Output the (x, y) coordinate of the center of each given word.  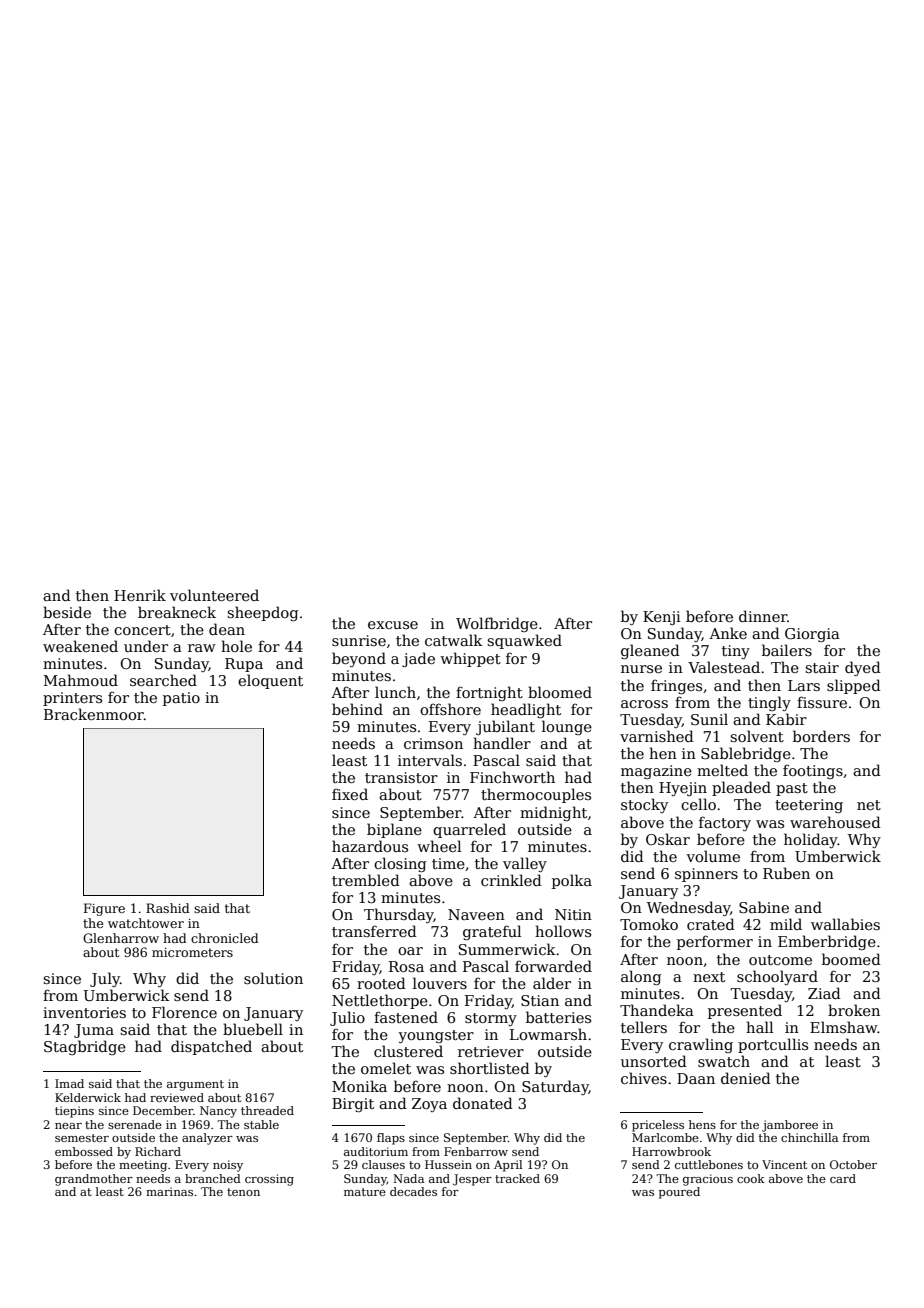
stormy (491, 1019)
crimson (433, 743)
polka (572, 881)
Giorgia (812, 635)
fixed (350, 794)
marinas (169, 1191)
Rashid (168, 908)
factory (725, 823)
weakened (80, 646)
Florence (184, 1012)
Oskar (668, 839)
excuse (393, 625)
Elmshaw (844, 1027)
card (843, 1178)
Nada (408, 1178)
